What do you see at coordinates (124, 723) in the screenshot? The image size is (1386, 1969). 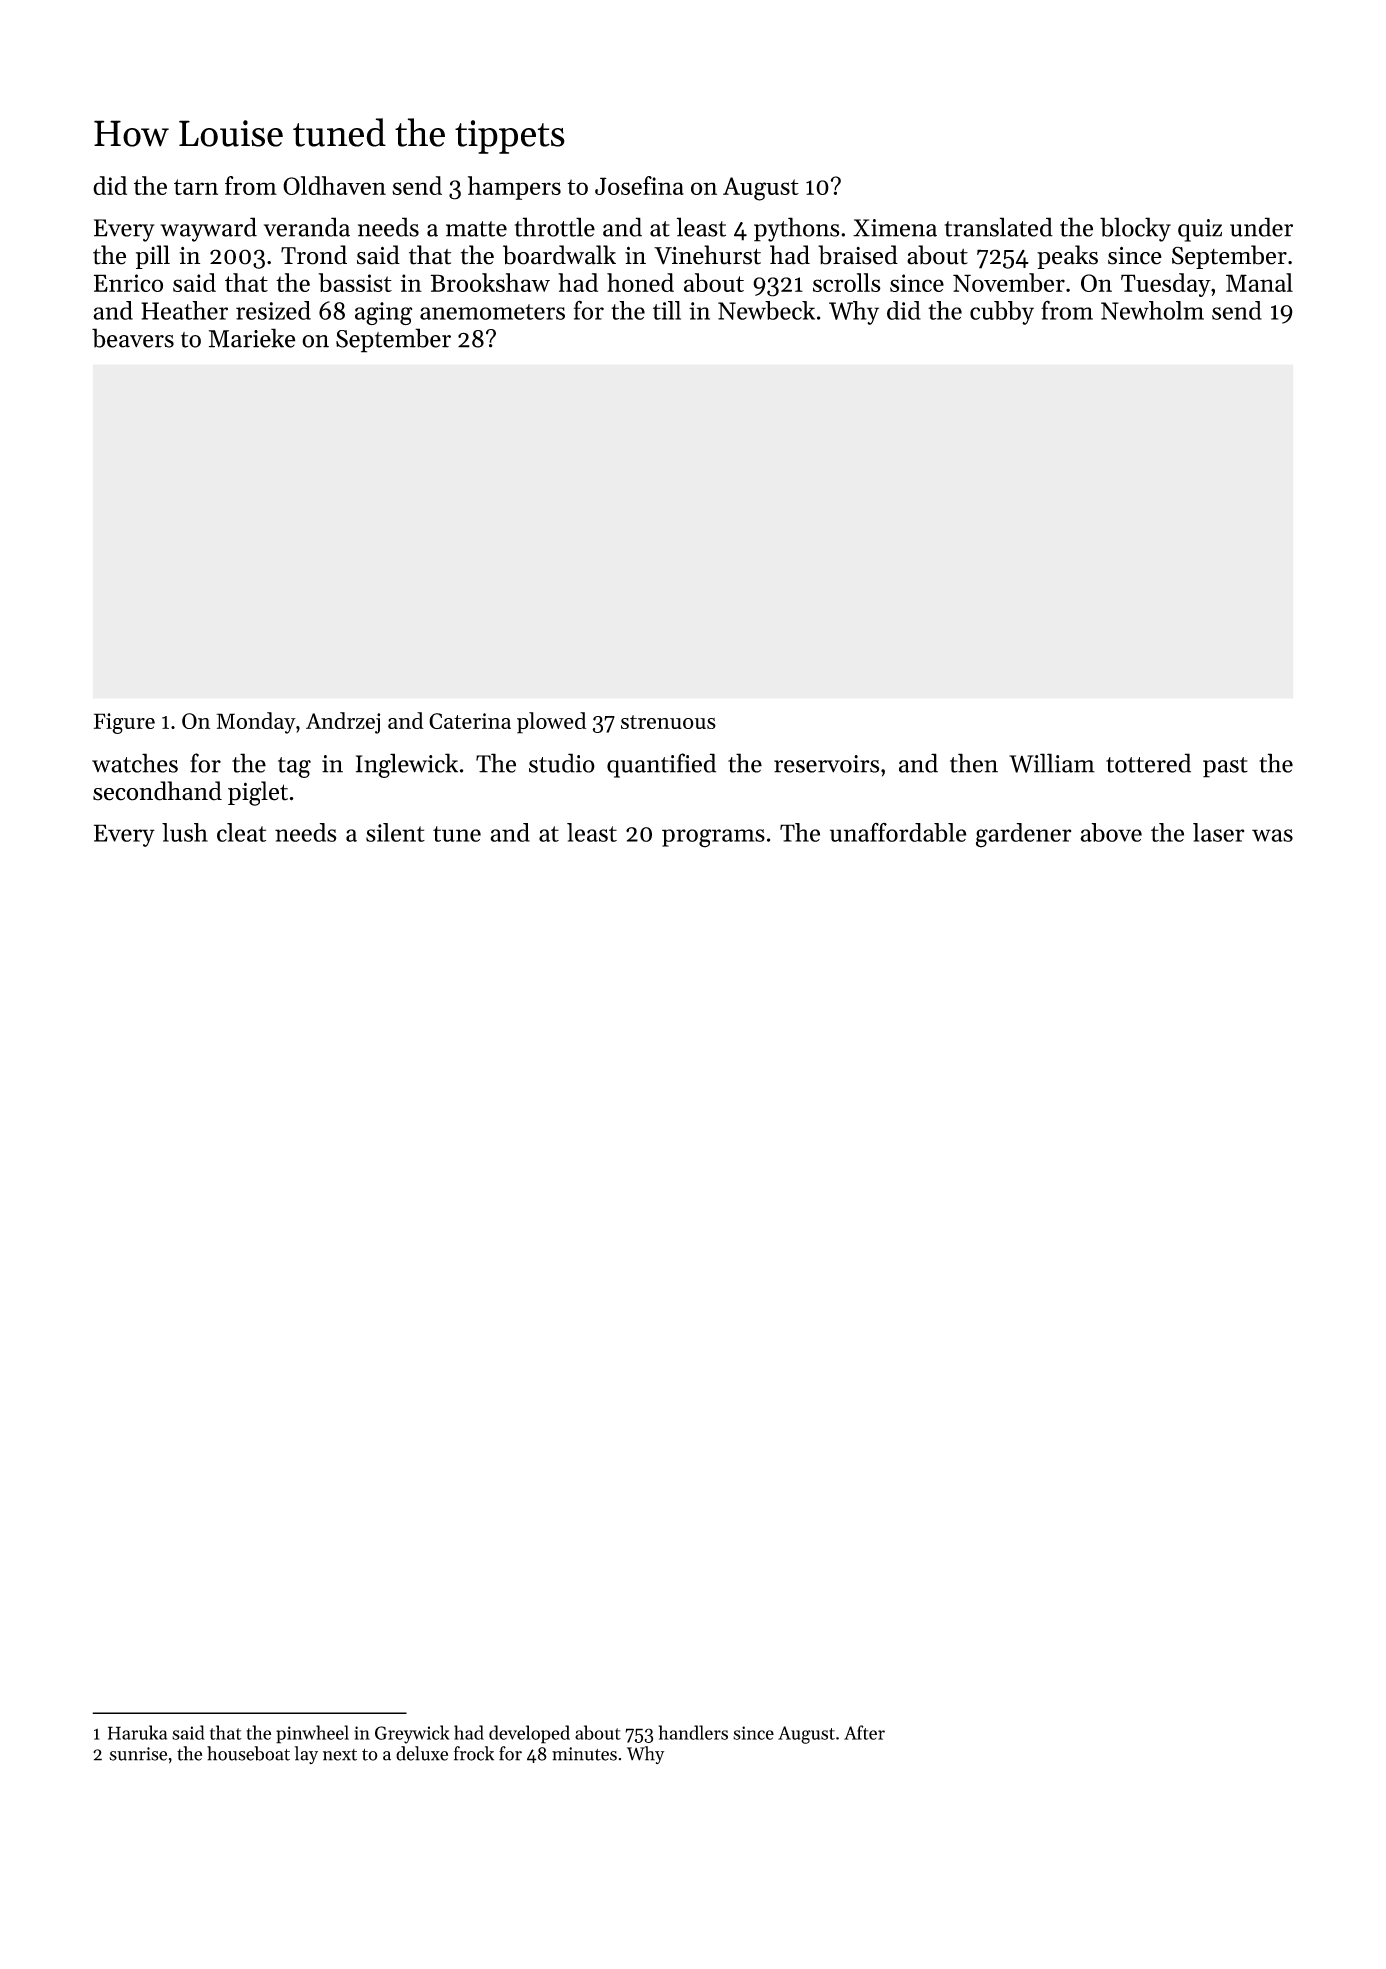 I see `Figure` at bounding box center [124, 723].
